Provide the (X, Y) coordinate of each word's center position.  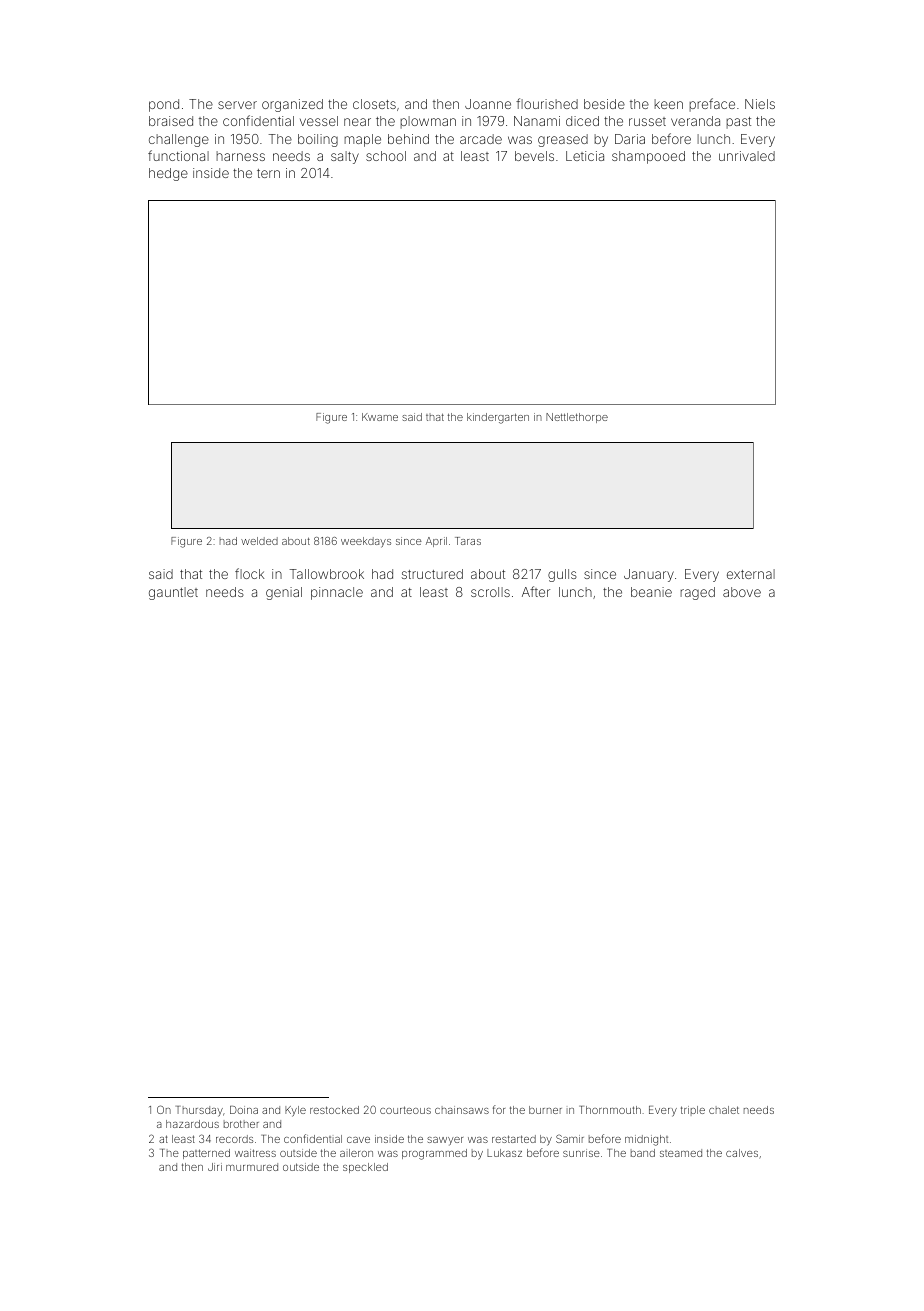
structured (432, 574)
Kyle (295, 1111)
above (742, 592)
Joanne (488, 104)
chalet (724, 1110)
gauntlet (173, 593)
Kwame (380, 417)
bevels (534, 156)
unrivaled (747, 156)
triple (693, 1111)
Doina (244, 1110)
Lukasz (504, 1153)
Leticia (585, 156)
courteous (405, 1110)
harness (240, 156)
